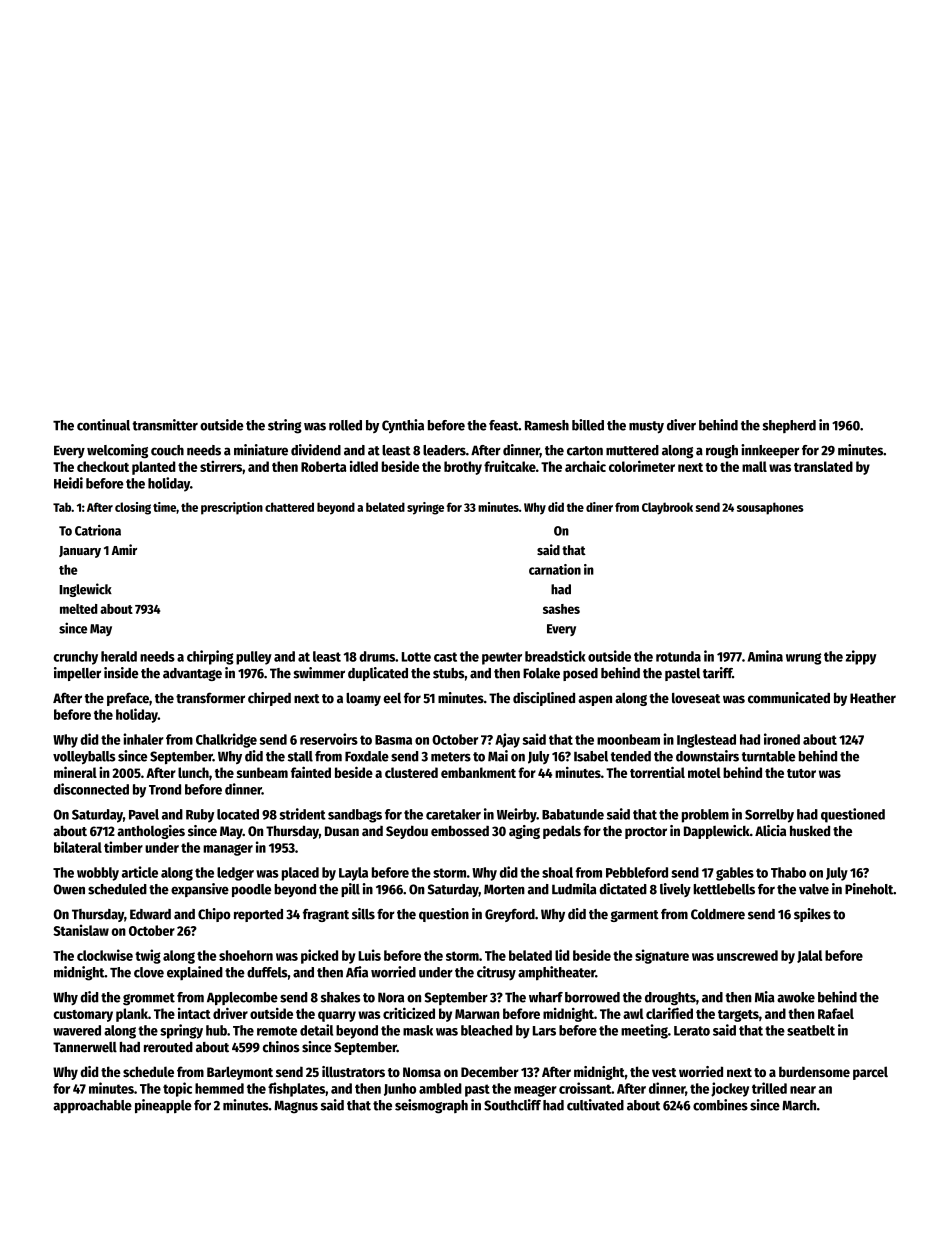 The height and width of the document is (1233, 952). Describe the element at coordinates (262, 772) in the document. I see `sunbeam` at that location.
